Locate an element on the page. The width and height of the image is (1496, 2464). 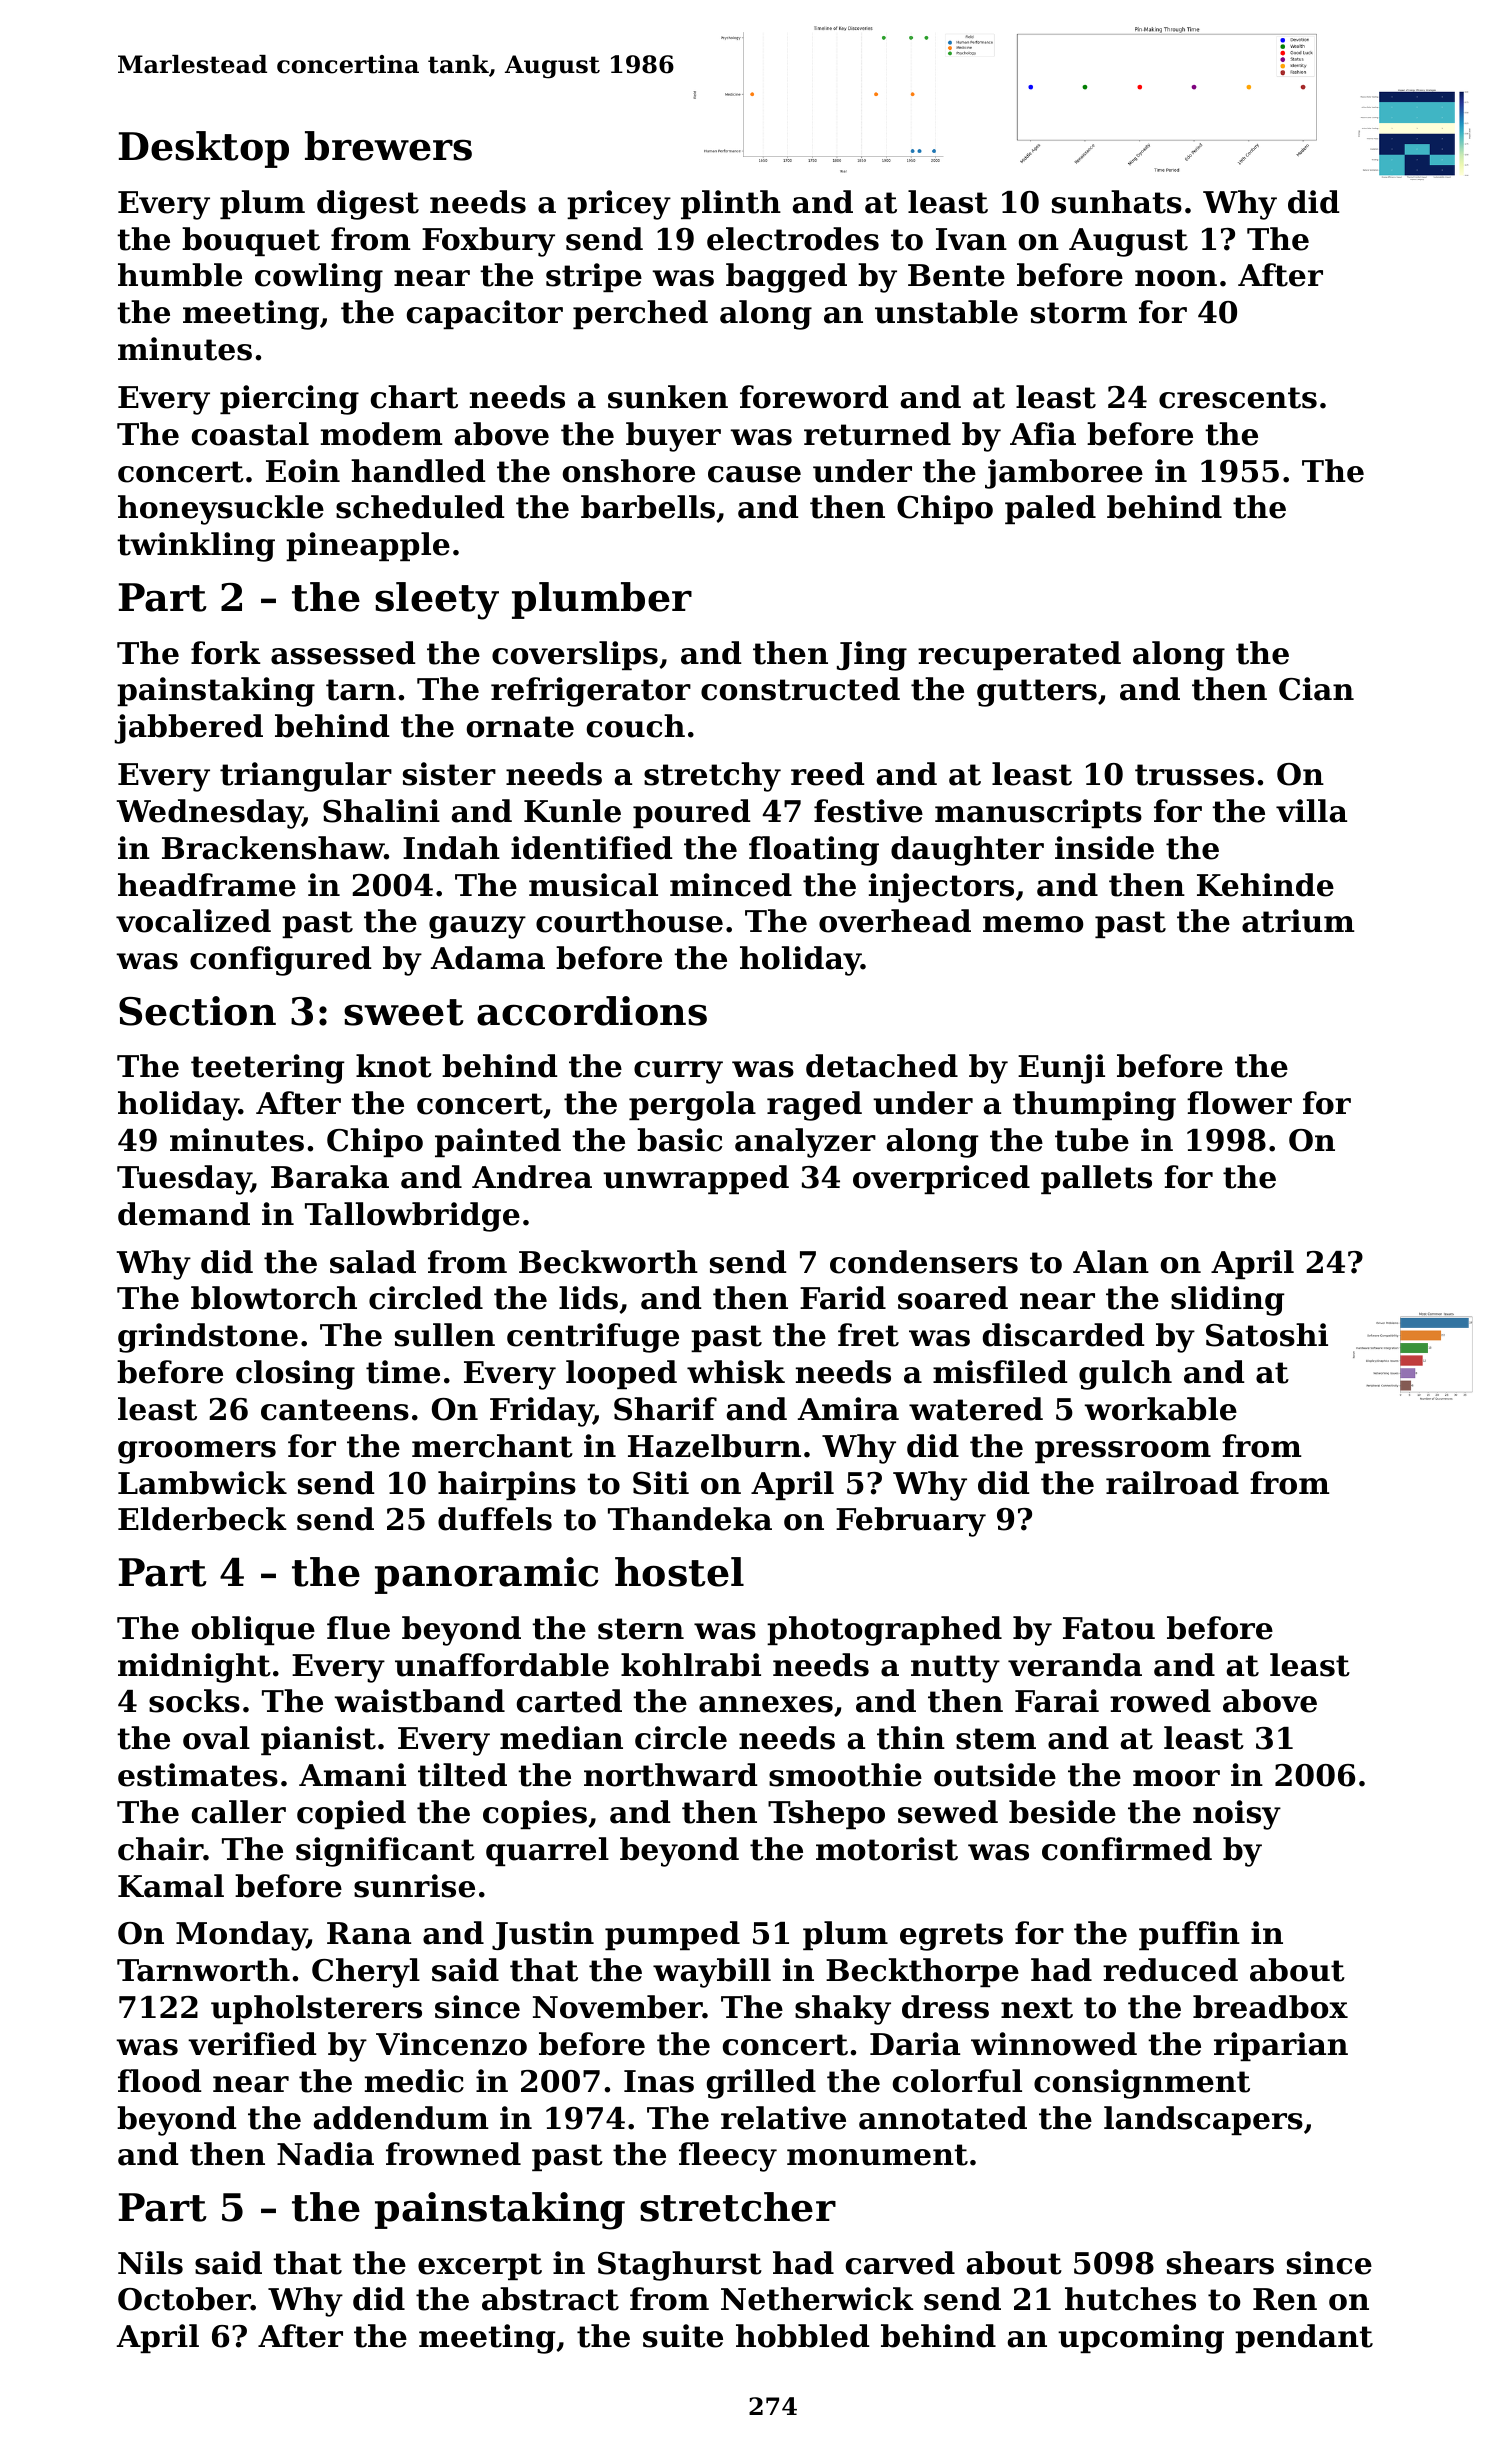
Amira is located at coordinates (848, 1409).
